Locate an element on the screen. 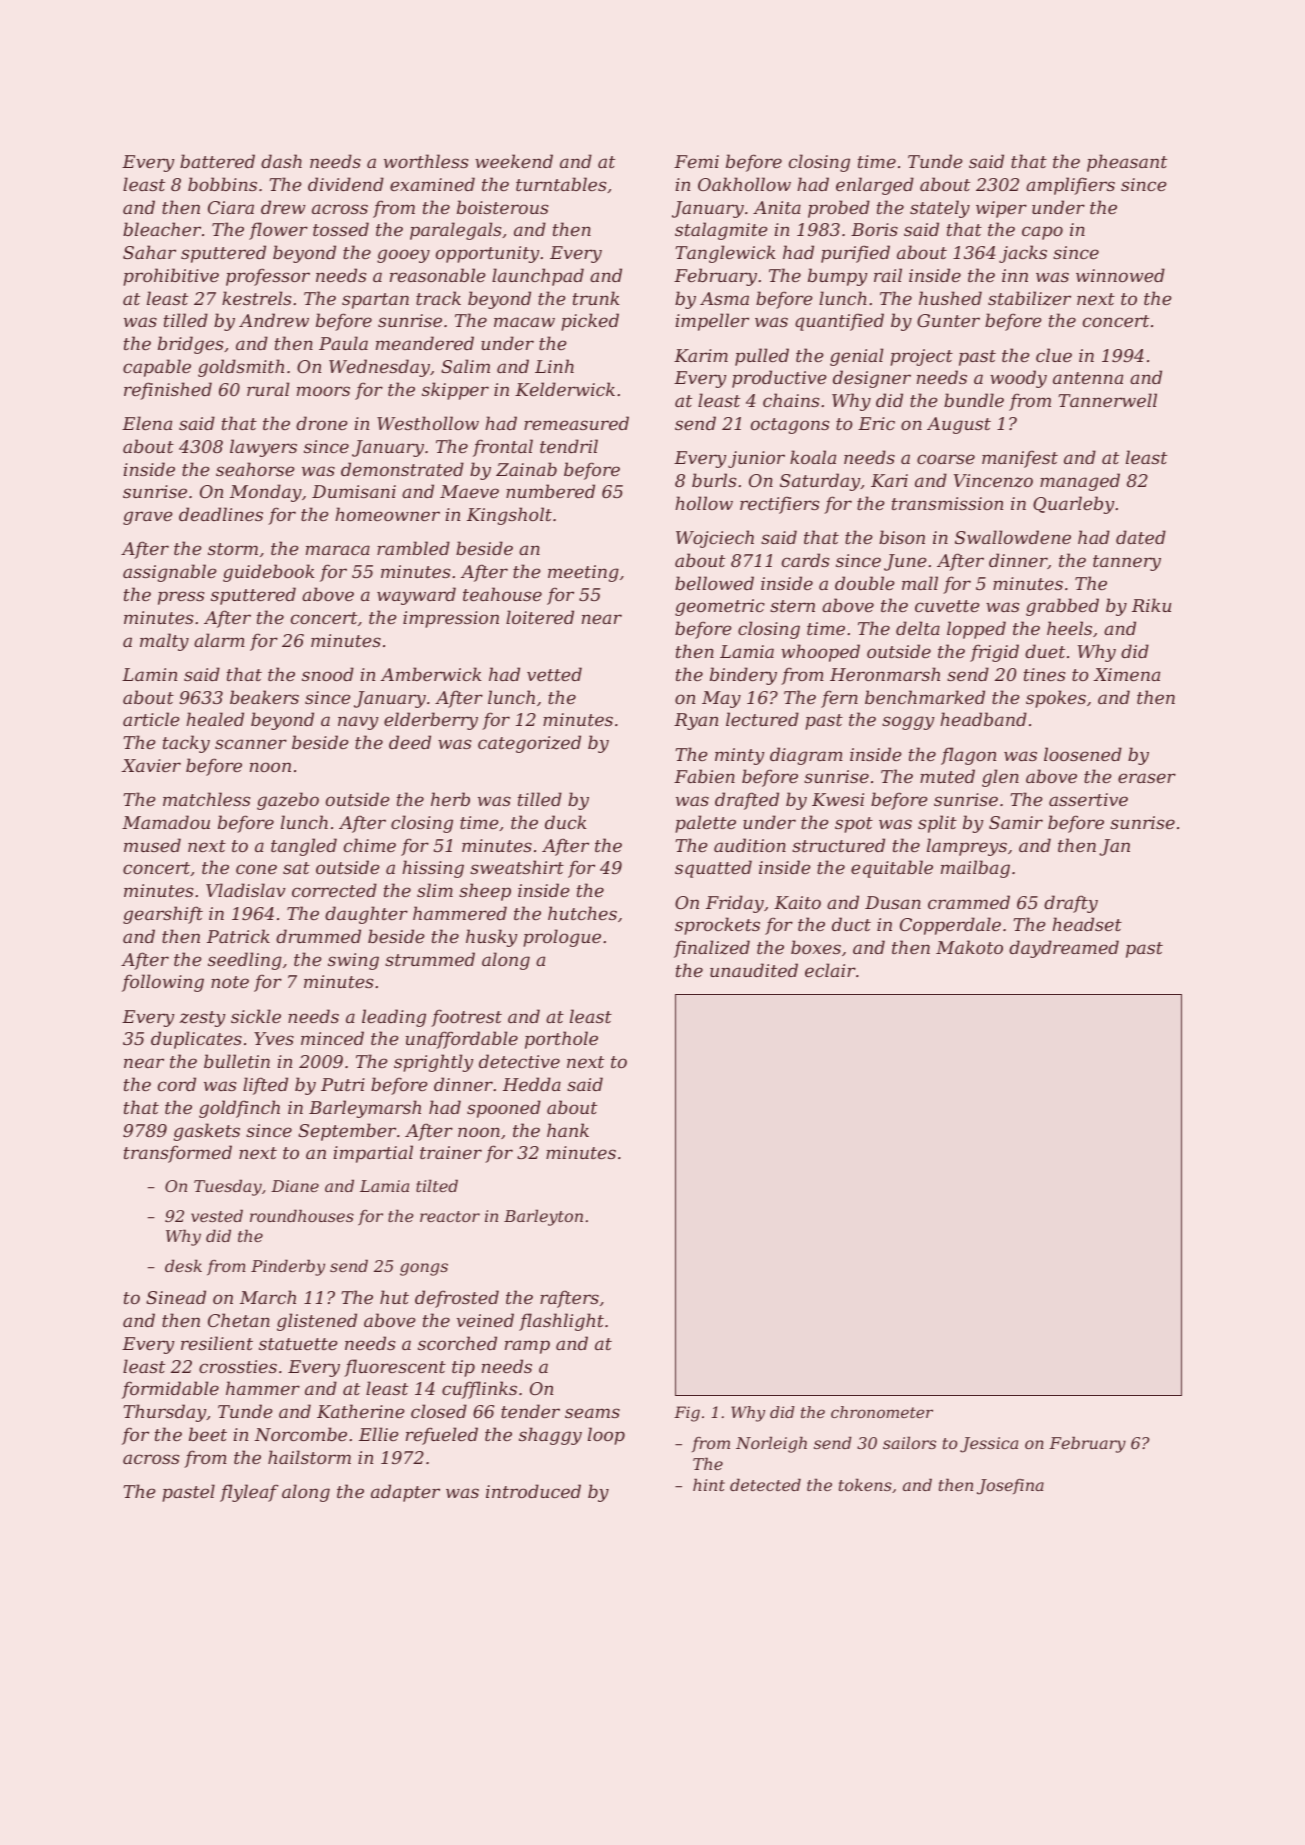 Image resolution: width=1305 pixels, height=1845 pixels. heels is located at coordinates (1069, 628).
